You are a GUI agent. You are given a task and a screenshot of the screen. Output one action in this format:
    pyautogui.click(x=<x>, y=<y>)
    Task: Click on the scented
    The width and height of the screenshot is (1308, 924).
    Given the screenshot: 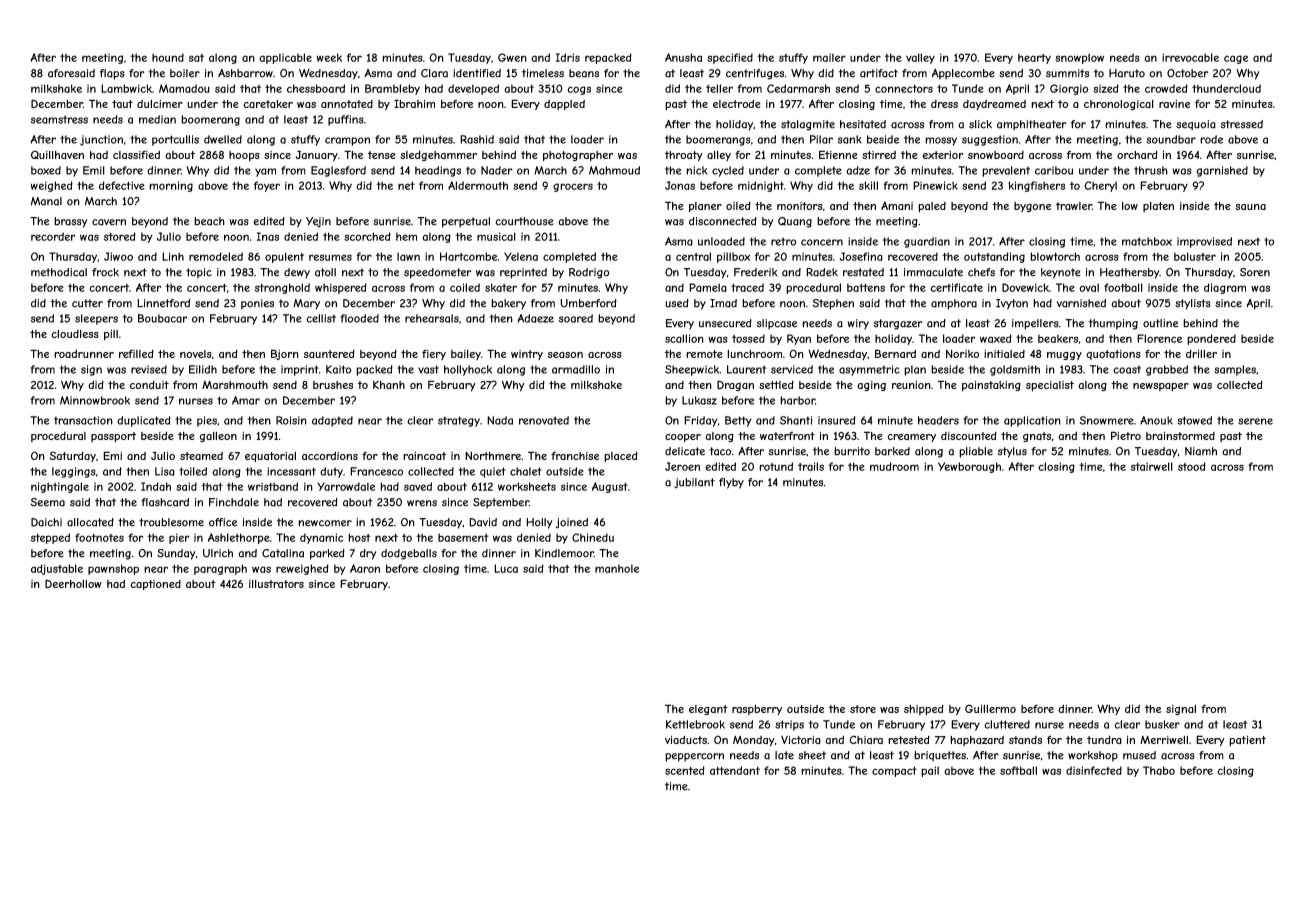 What is the action you would take?
    pyautogui.click(x=685, y=770)
